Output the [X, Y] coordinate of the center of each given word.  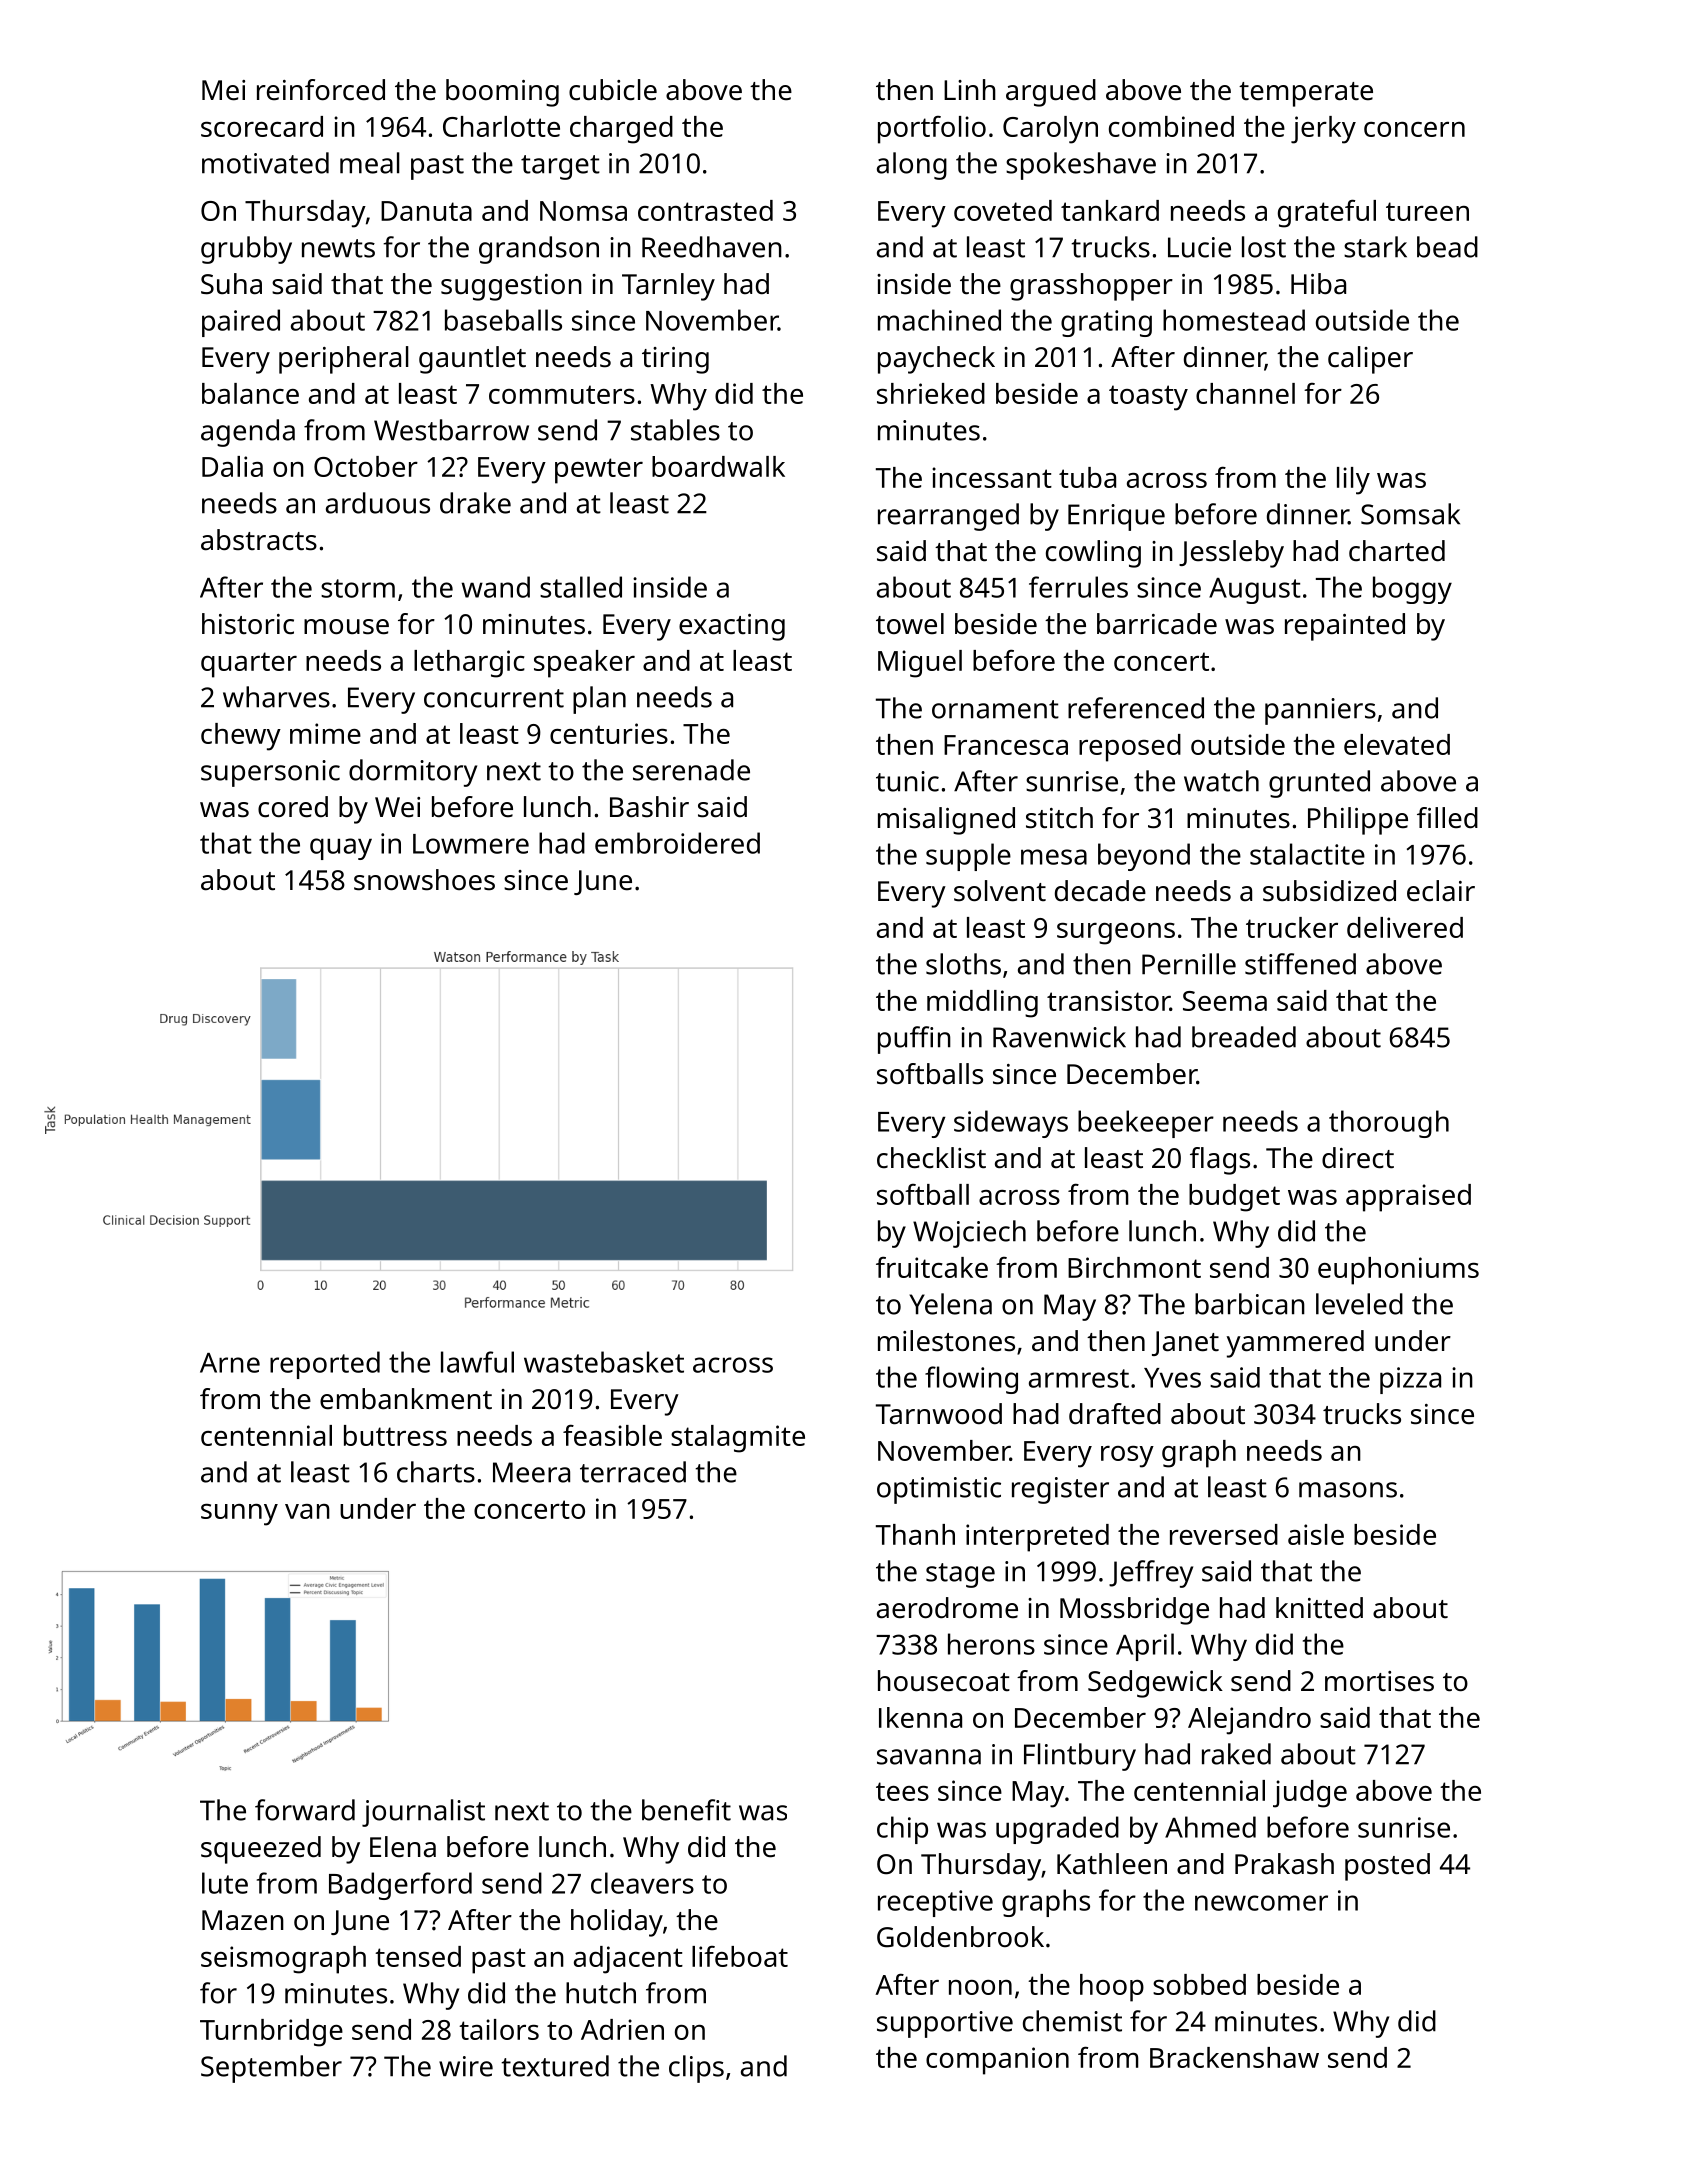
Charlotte [501, 126]
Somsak [1410, 514]
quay [341, 849]
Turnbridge [271, 2033]
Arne [230, 1363]
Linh [970, 89]
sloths [963, 964]
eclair [1441, 891]
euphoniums [1398, 1271]
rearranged [948, 517]
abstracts [259, 540]
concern [1414, 129]
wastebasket [604, 1362]
